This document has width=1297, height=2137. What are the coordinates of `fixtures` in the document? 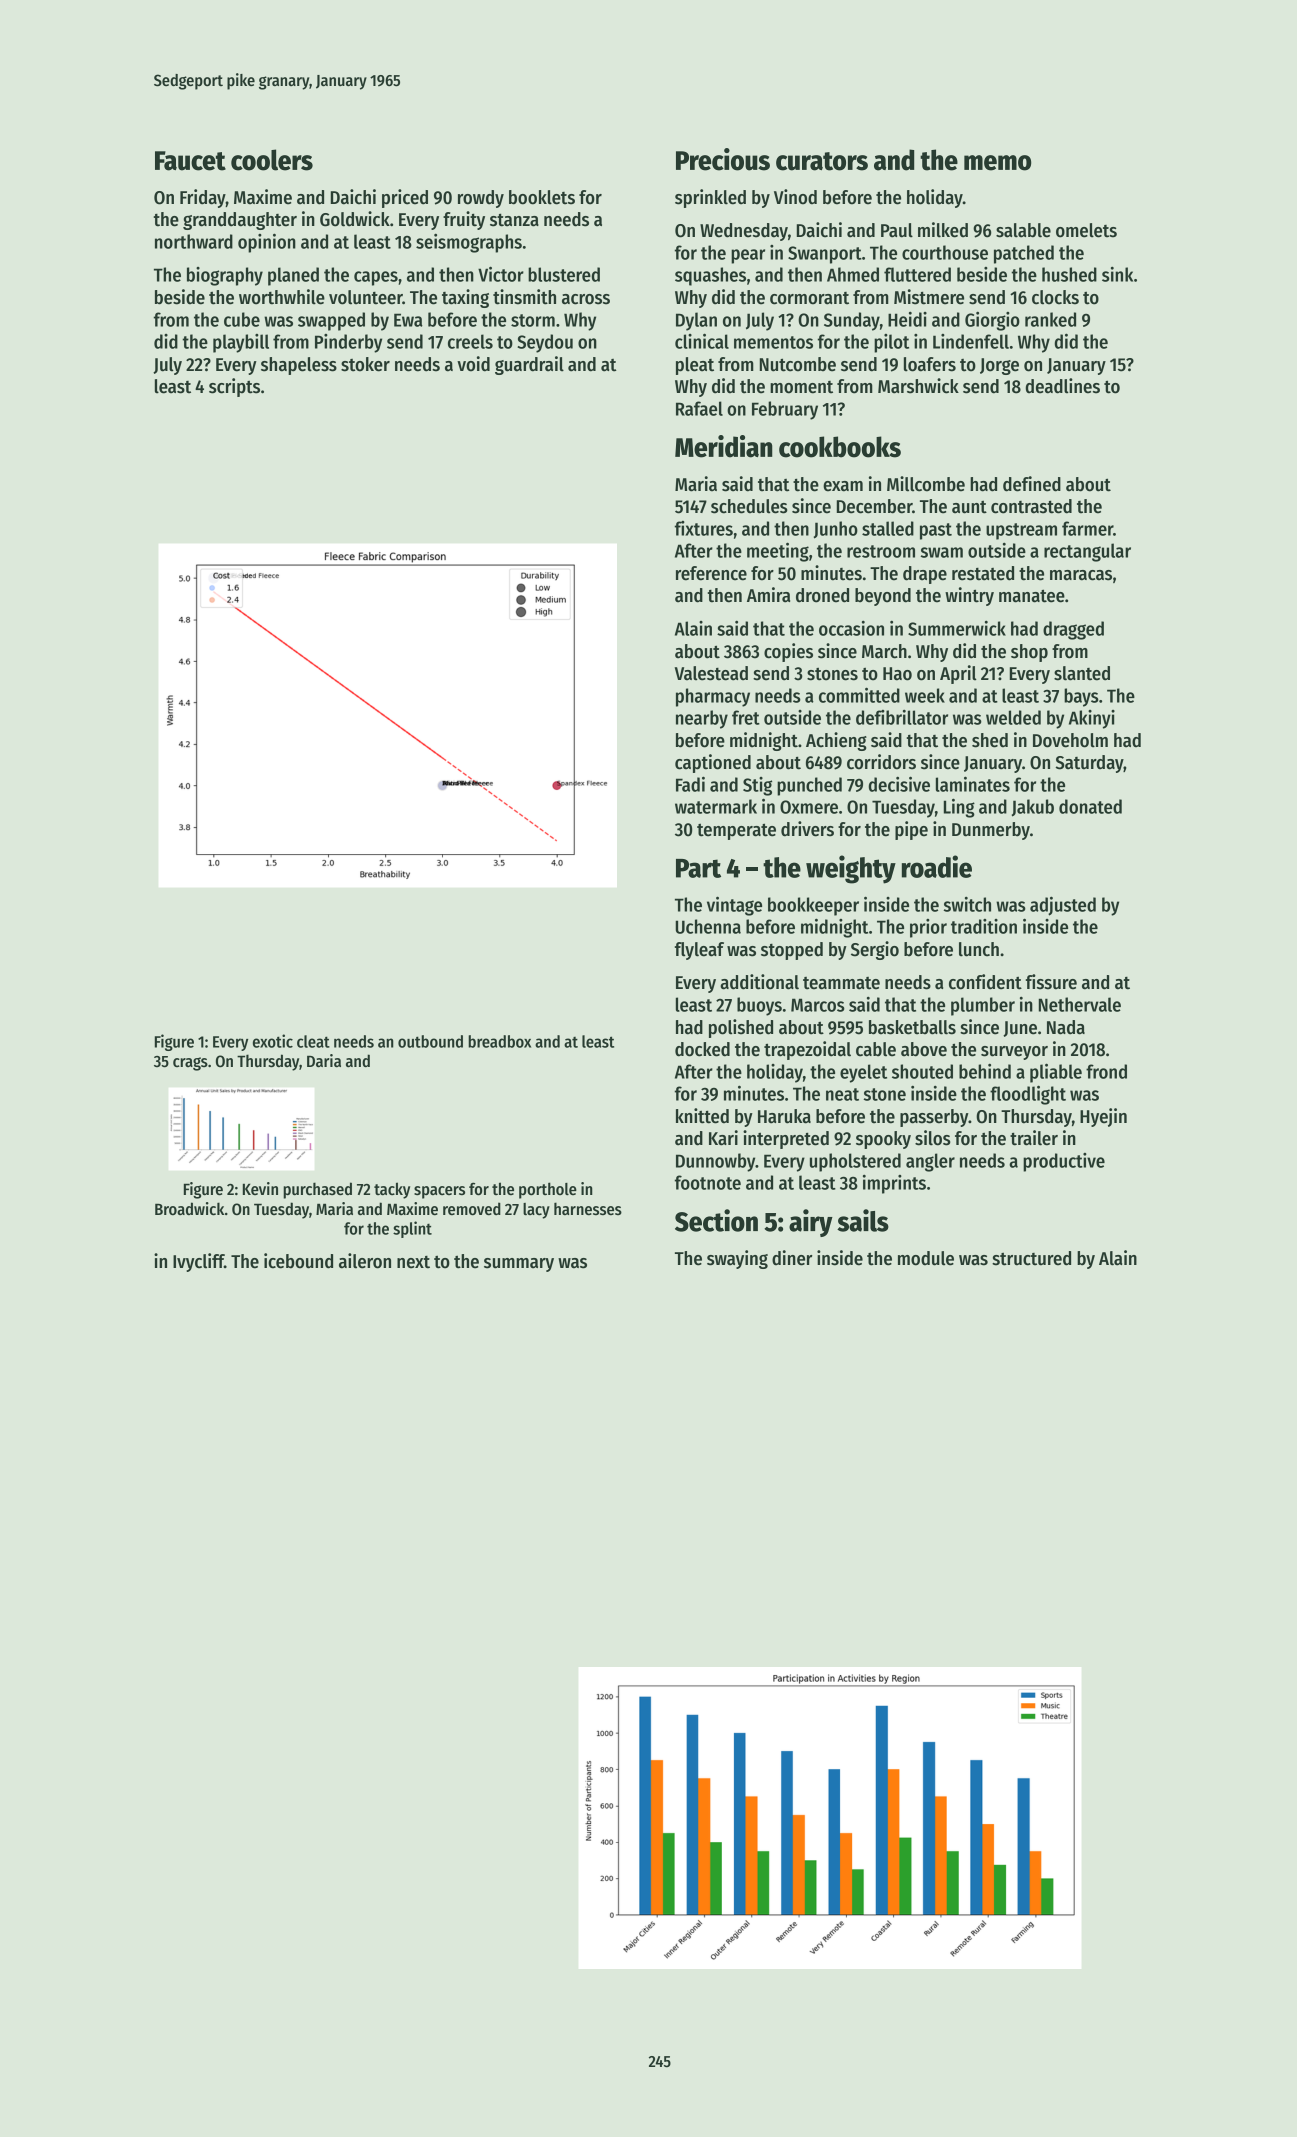 It's located at (704, 528).
